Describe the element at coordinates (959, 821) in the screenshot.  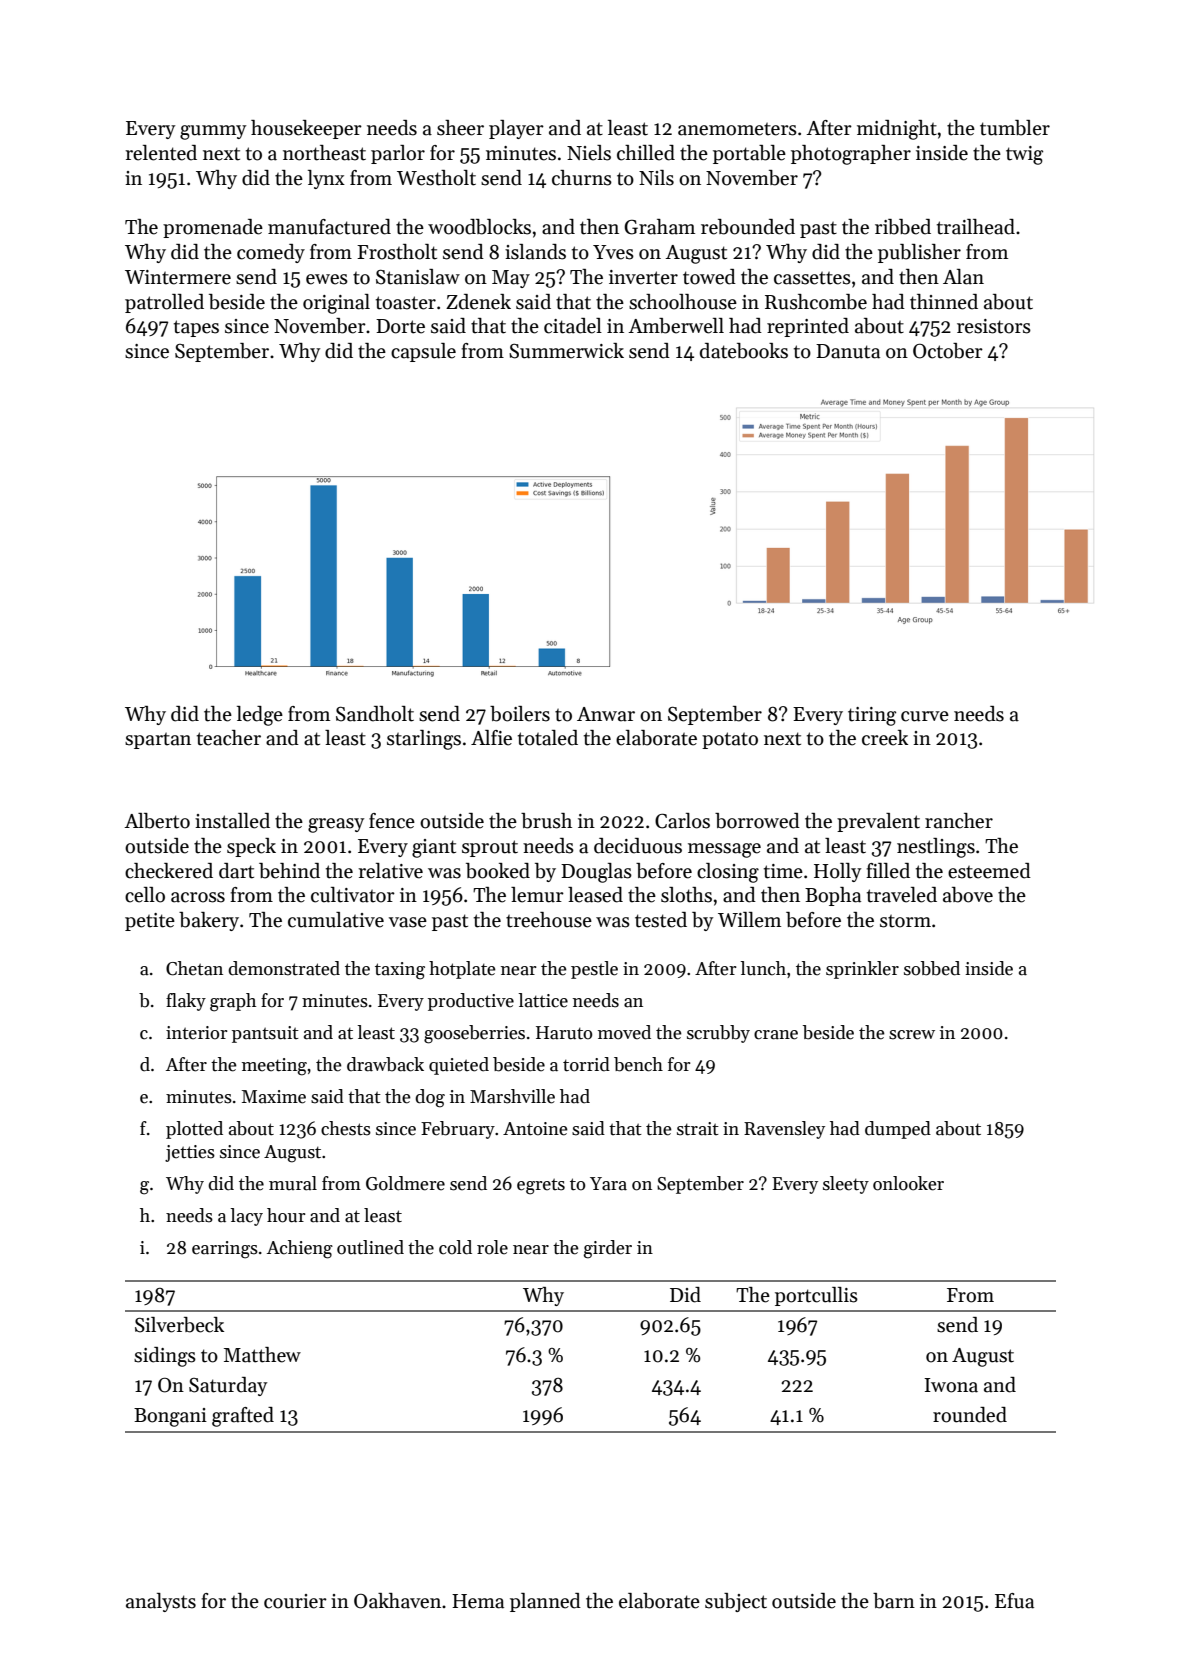
I see `rancher` at that location.
